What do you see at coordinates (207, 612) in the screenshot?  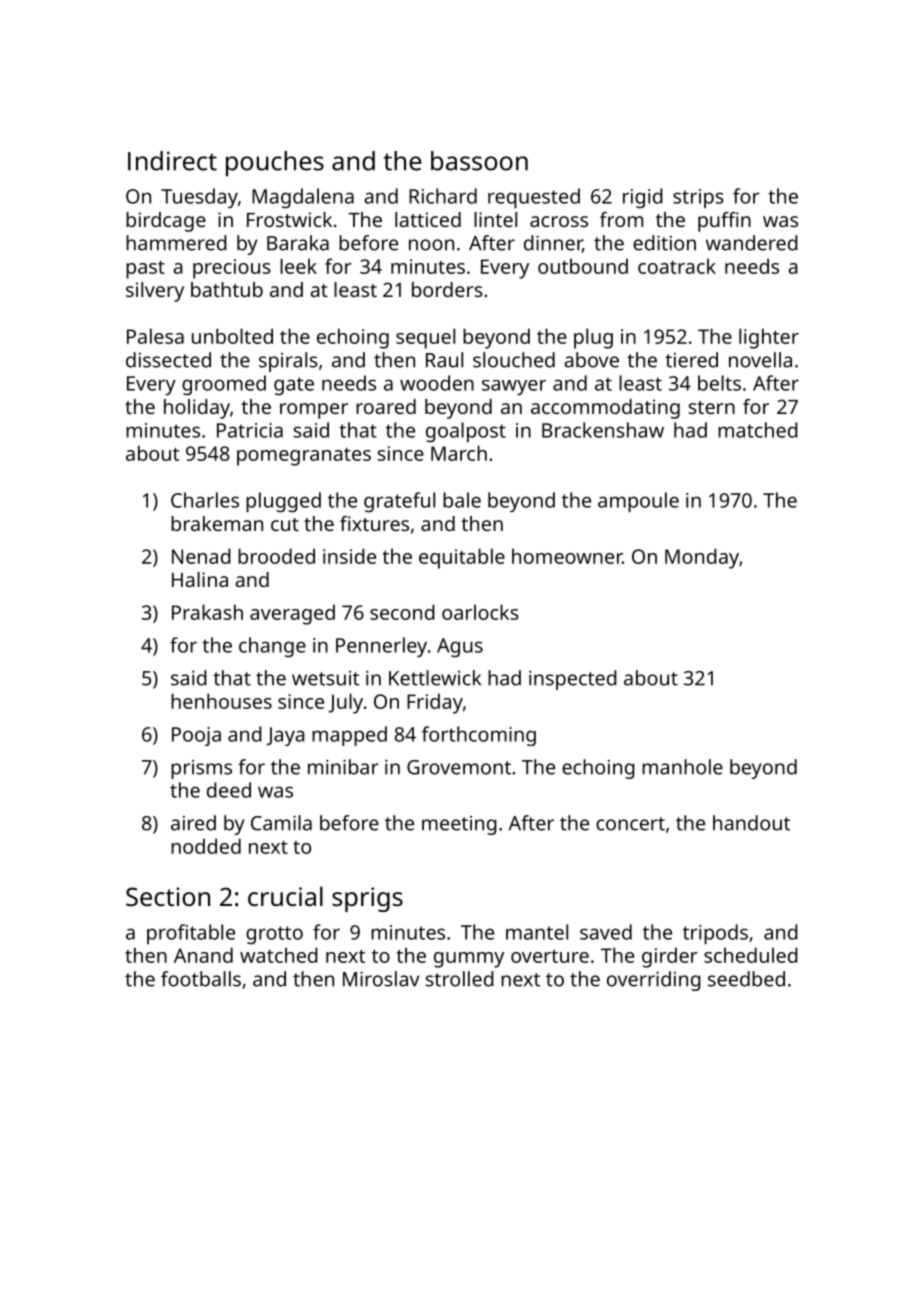 I see `Prakash` at bounding box center [207, 612].
